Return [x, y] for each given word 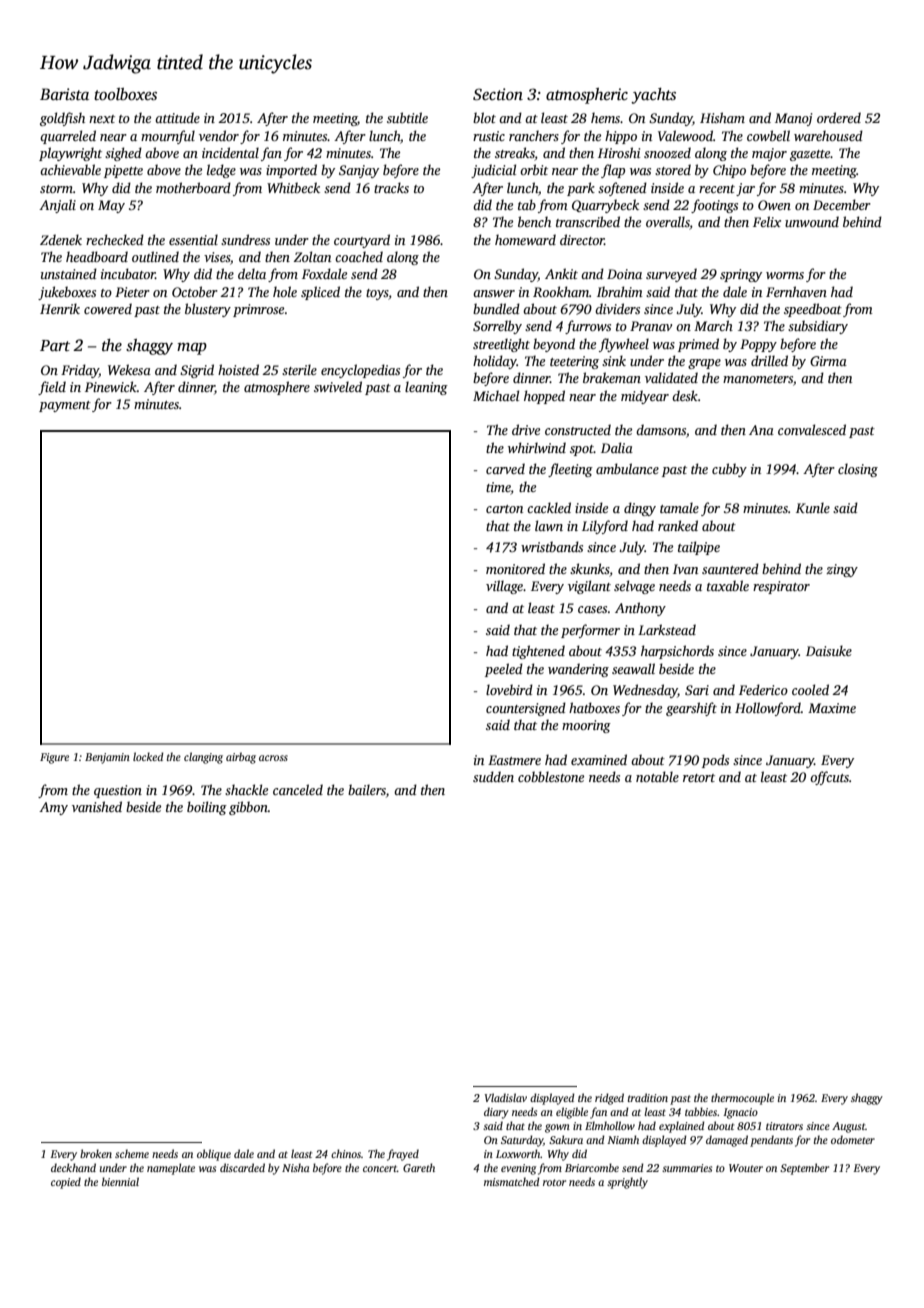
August [848, 1127]
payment [65, 406]
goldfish [62, 119]
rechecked [115, 239]
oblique [214, 1155]
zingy [842, 570]
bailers [367, 789]
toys [377, 294]
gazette [810, 155]
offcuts [829, 778]
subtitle [407, 117]
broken [96, 1153]
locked [148, 756]
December [842, 204]
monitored [515, 568]
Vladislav [506, 1097]
